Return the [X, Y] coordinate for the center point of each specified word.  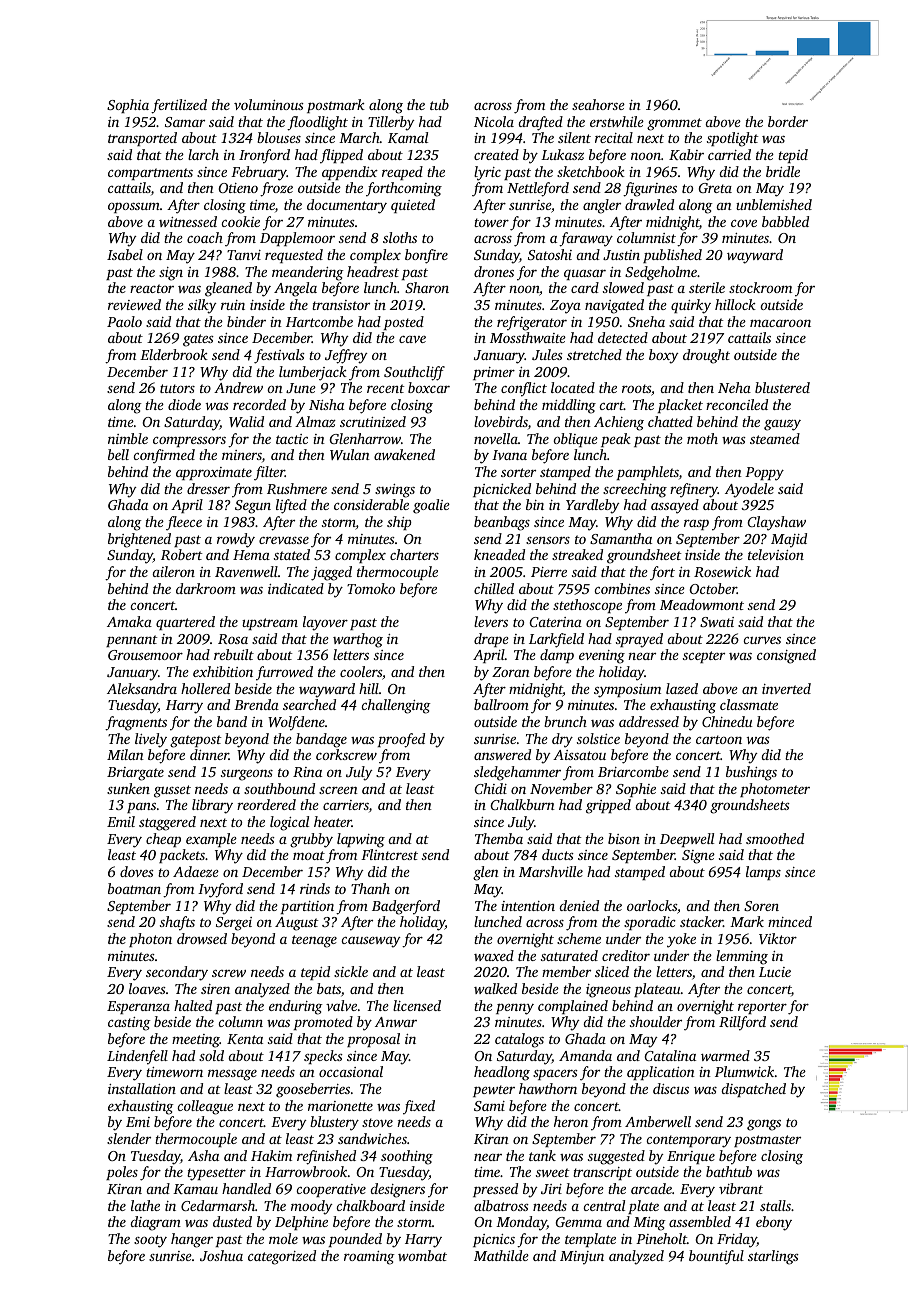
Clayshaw [777, 523]
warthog [358, 640]
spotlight [733, 139]
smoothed [775, 838]
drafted [540, 123]
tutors [177, 388]
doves [137, 871]
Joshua [221, 1255]
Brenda [256, 704]
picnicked [502, 490]
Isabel [125, 254]
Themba [499, 838]
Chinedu [727, 721]
